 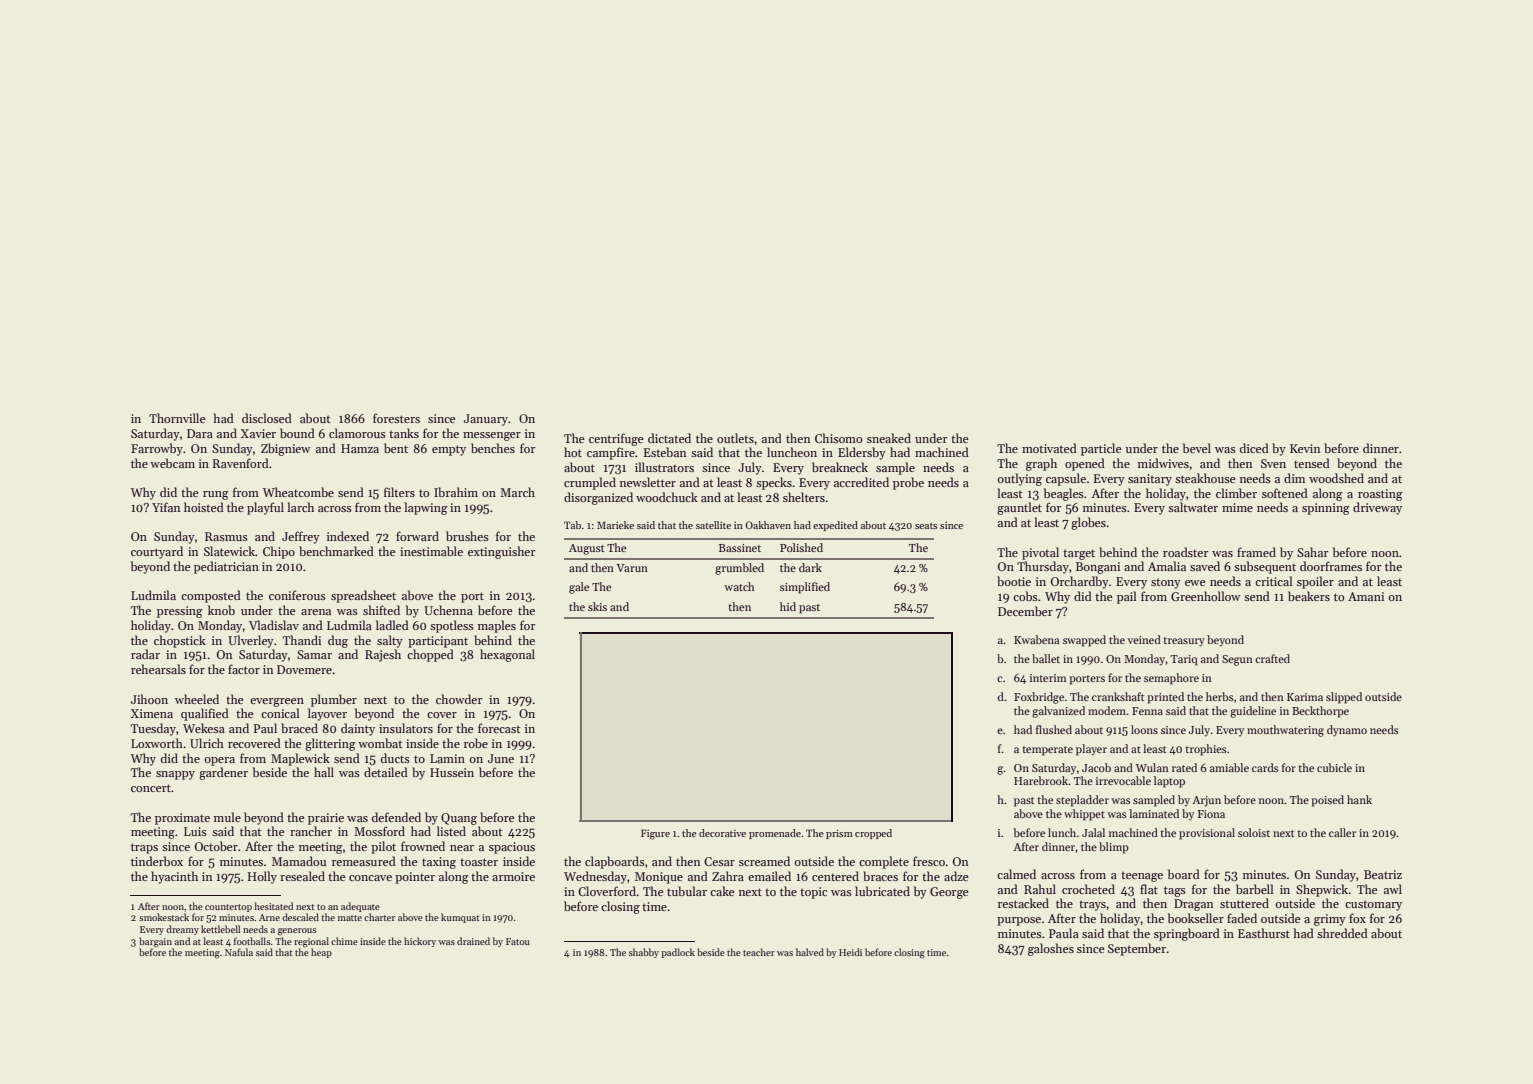 What do you see at coordinates (1254, 832) in the screenshot?
I see `soloist` at bounding box center [1254, 832].
